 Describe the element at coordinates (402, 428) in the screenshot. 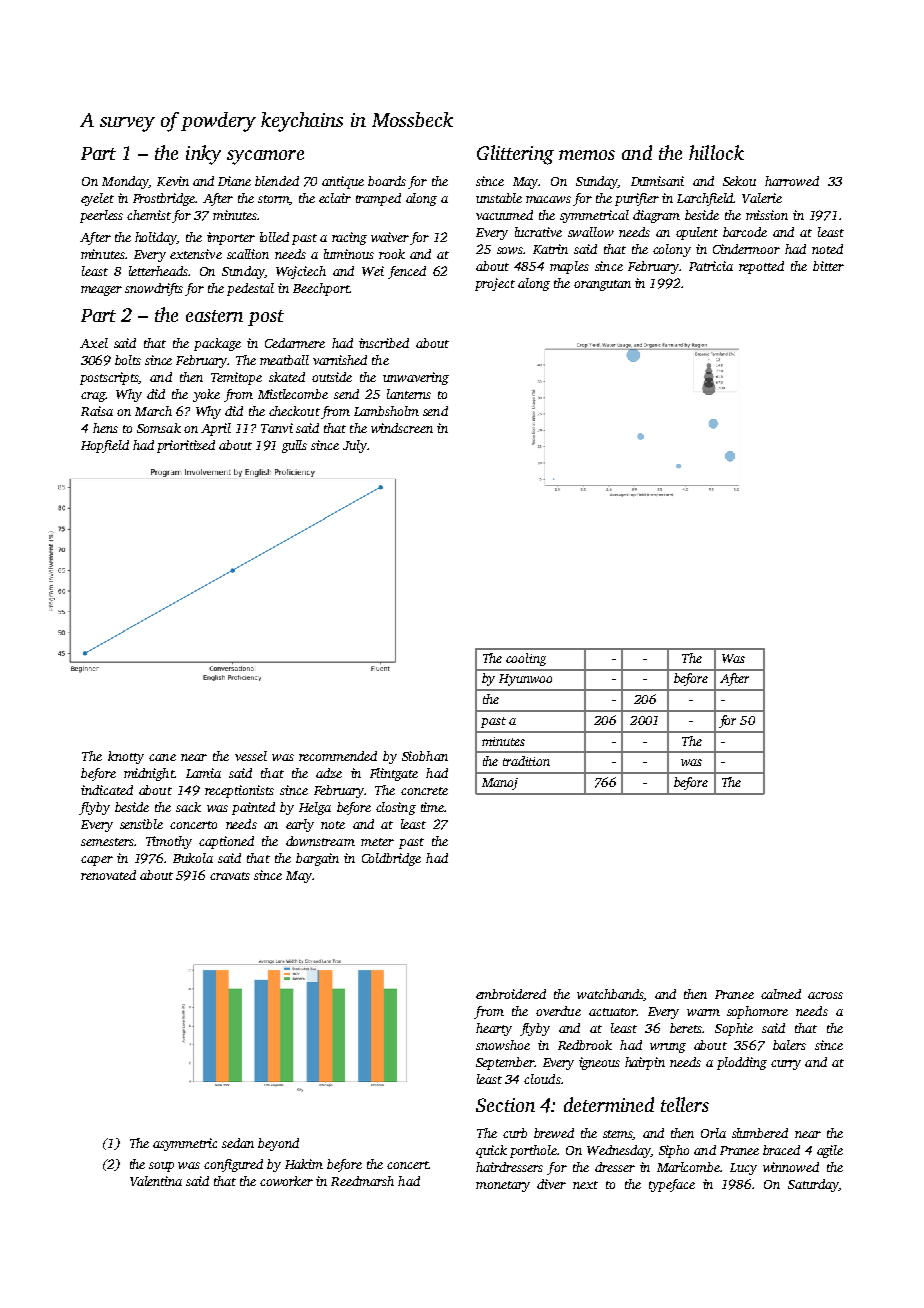

I see `windscreen` at that location.
